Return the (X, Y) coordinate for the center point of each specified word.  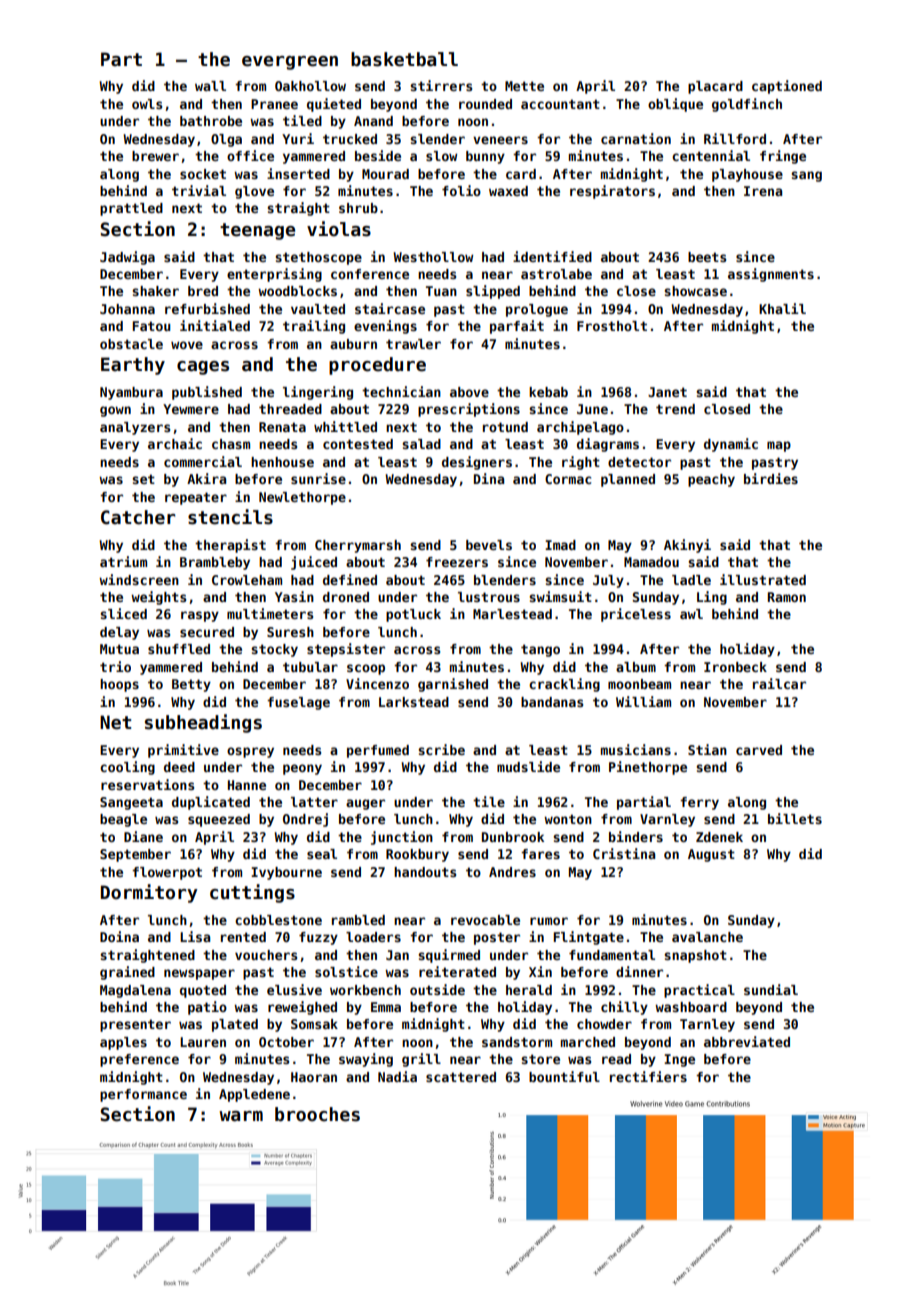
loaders (373, 937)
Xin (540, 971)
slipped (493, 292)
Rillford (735, 138)
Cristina (624, 853)
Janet (667, 392)
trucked (350, 139)
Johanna (127, 309)
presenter (135, 1025)
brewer (155, 156)
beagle (123, 820)
